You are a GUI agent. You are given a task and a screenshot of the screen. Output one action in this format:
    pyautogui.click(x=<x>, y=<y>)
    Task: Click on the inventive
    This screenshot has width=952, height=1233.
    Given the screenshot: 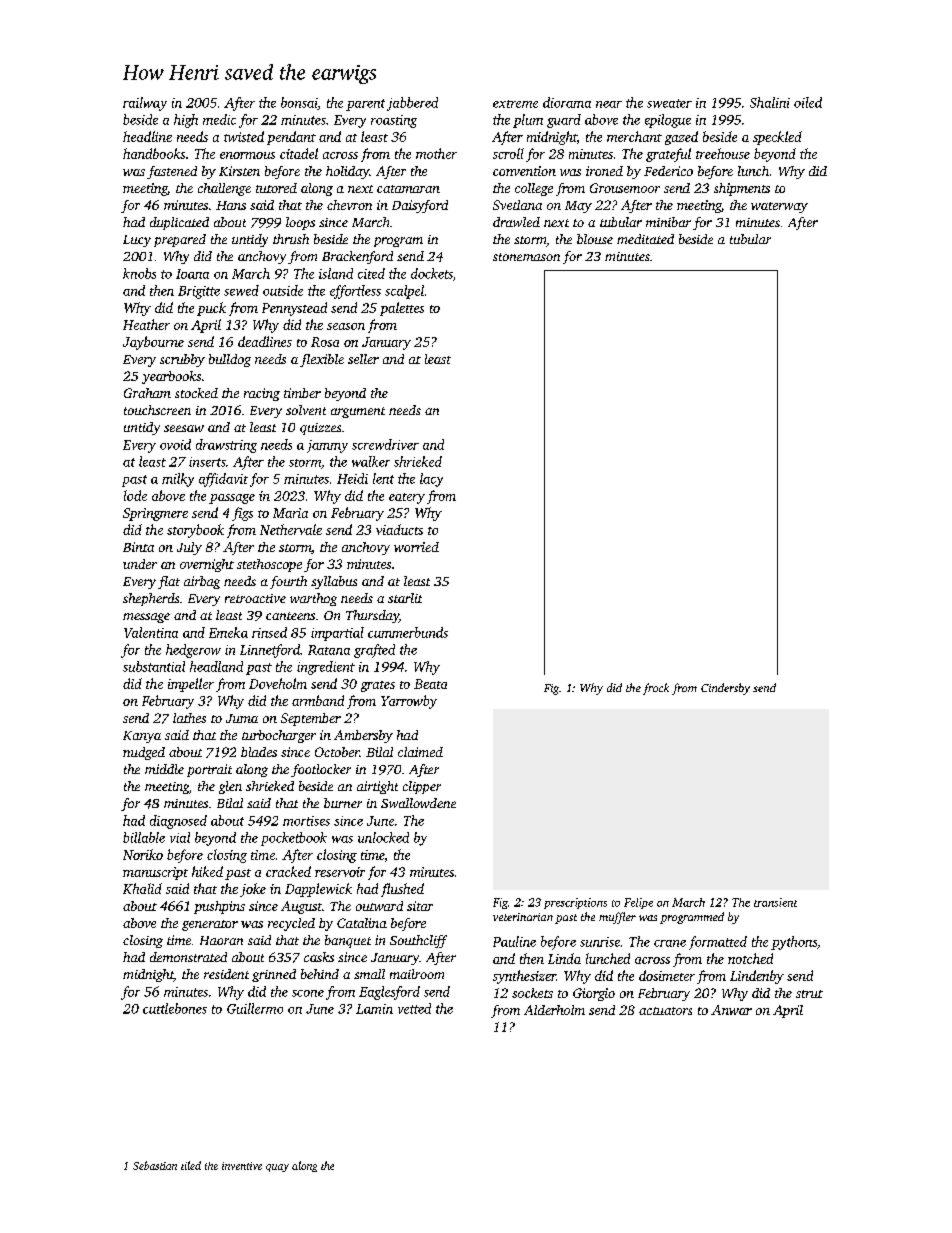 What is the action you would take?
    pyautogui.click(x=242, y=1166)
